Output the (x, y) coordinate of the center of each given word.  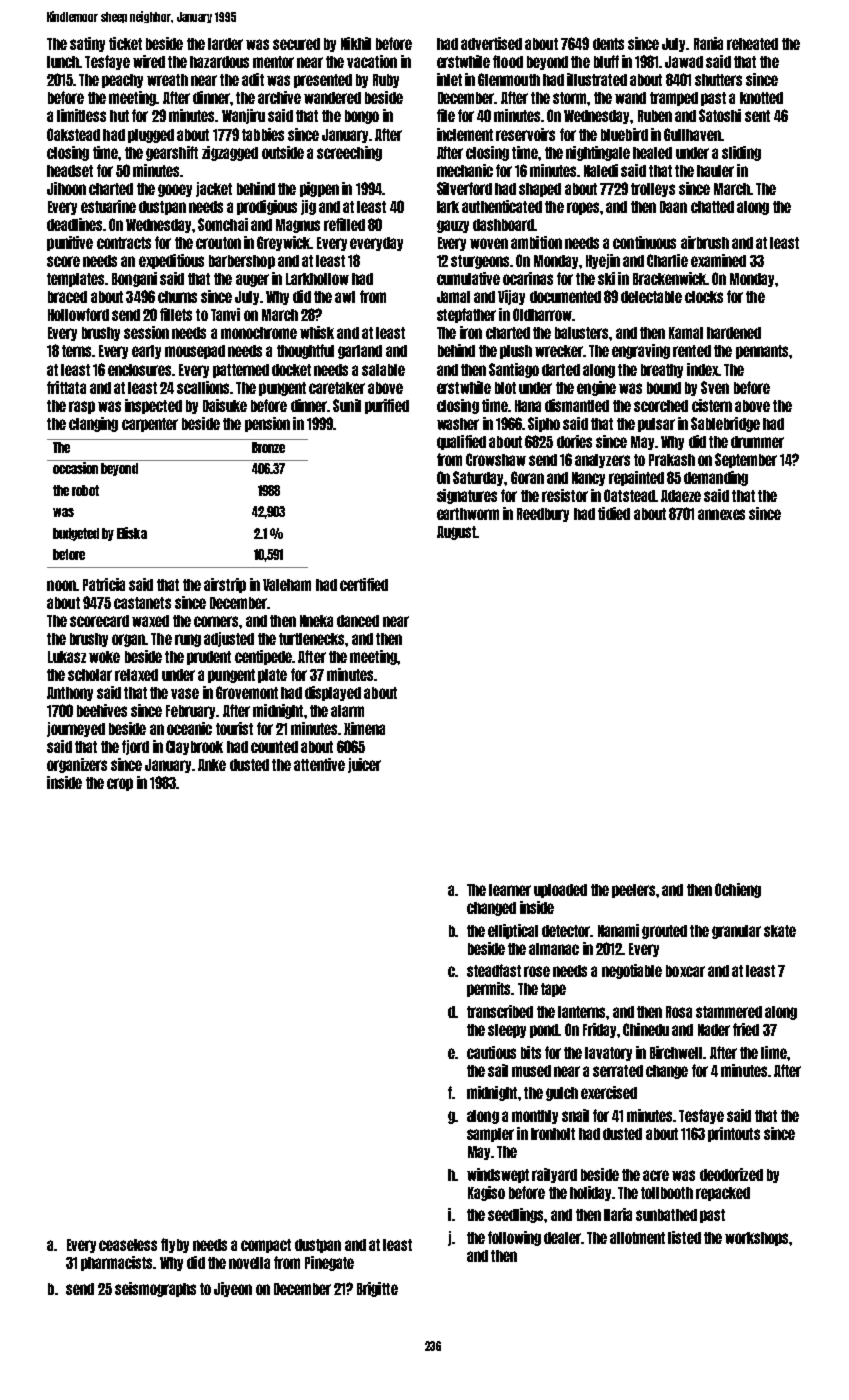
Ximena (364, 728)
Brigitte (377, 1289)
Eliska (132, 533)
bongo (362, 117)
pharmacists (116, 1263)
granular (736, 932)
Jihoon (66, 188)
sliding (741, 153)
